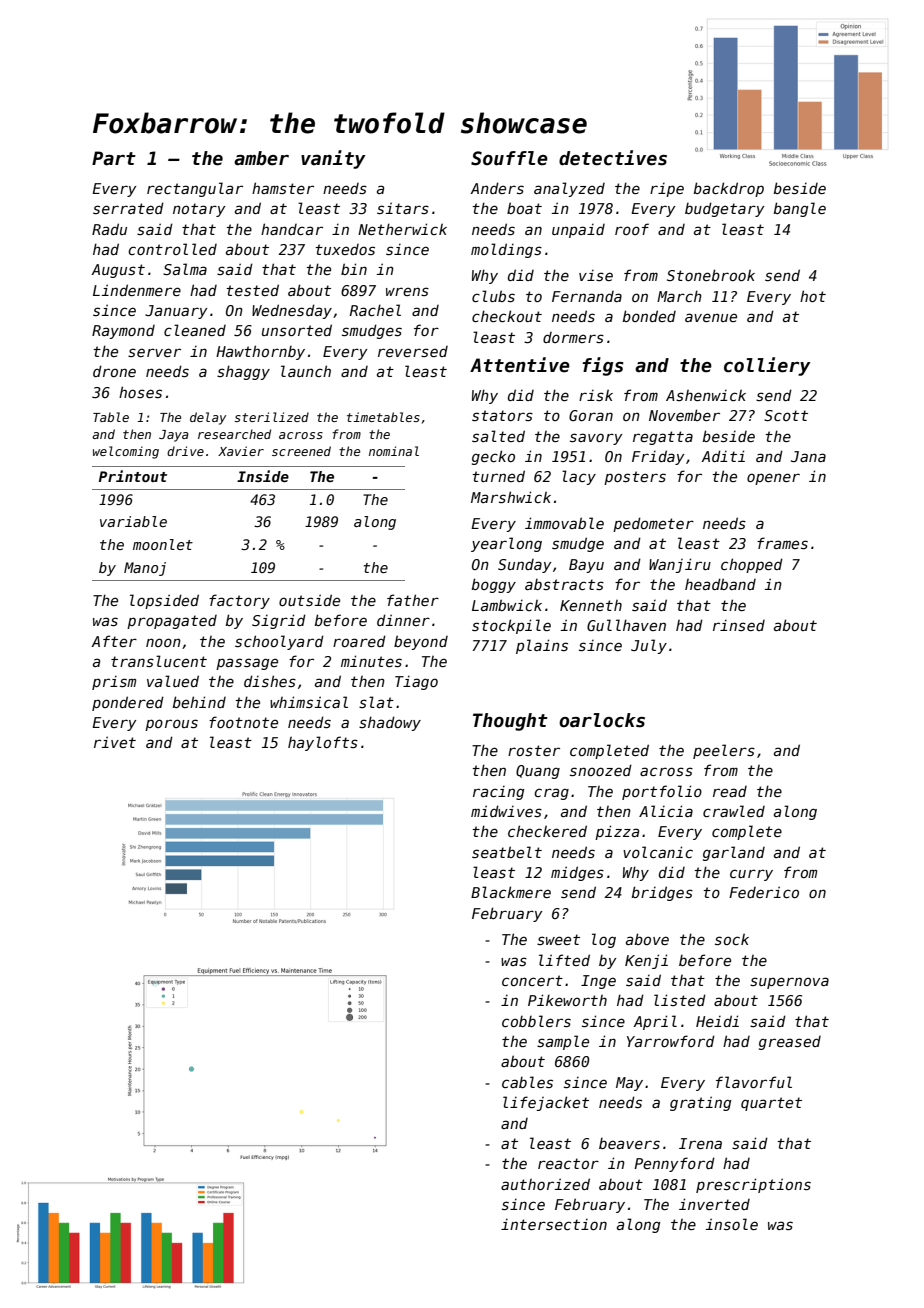 This screenshot has width=924, height=1308. Describe the element at coordinates (114, 158) in the screenshot. I see `Part` at that location.
